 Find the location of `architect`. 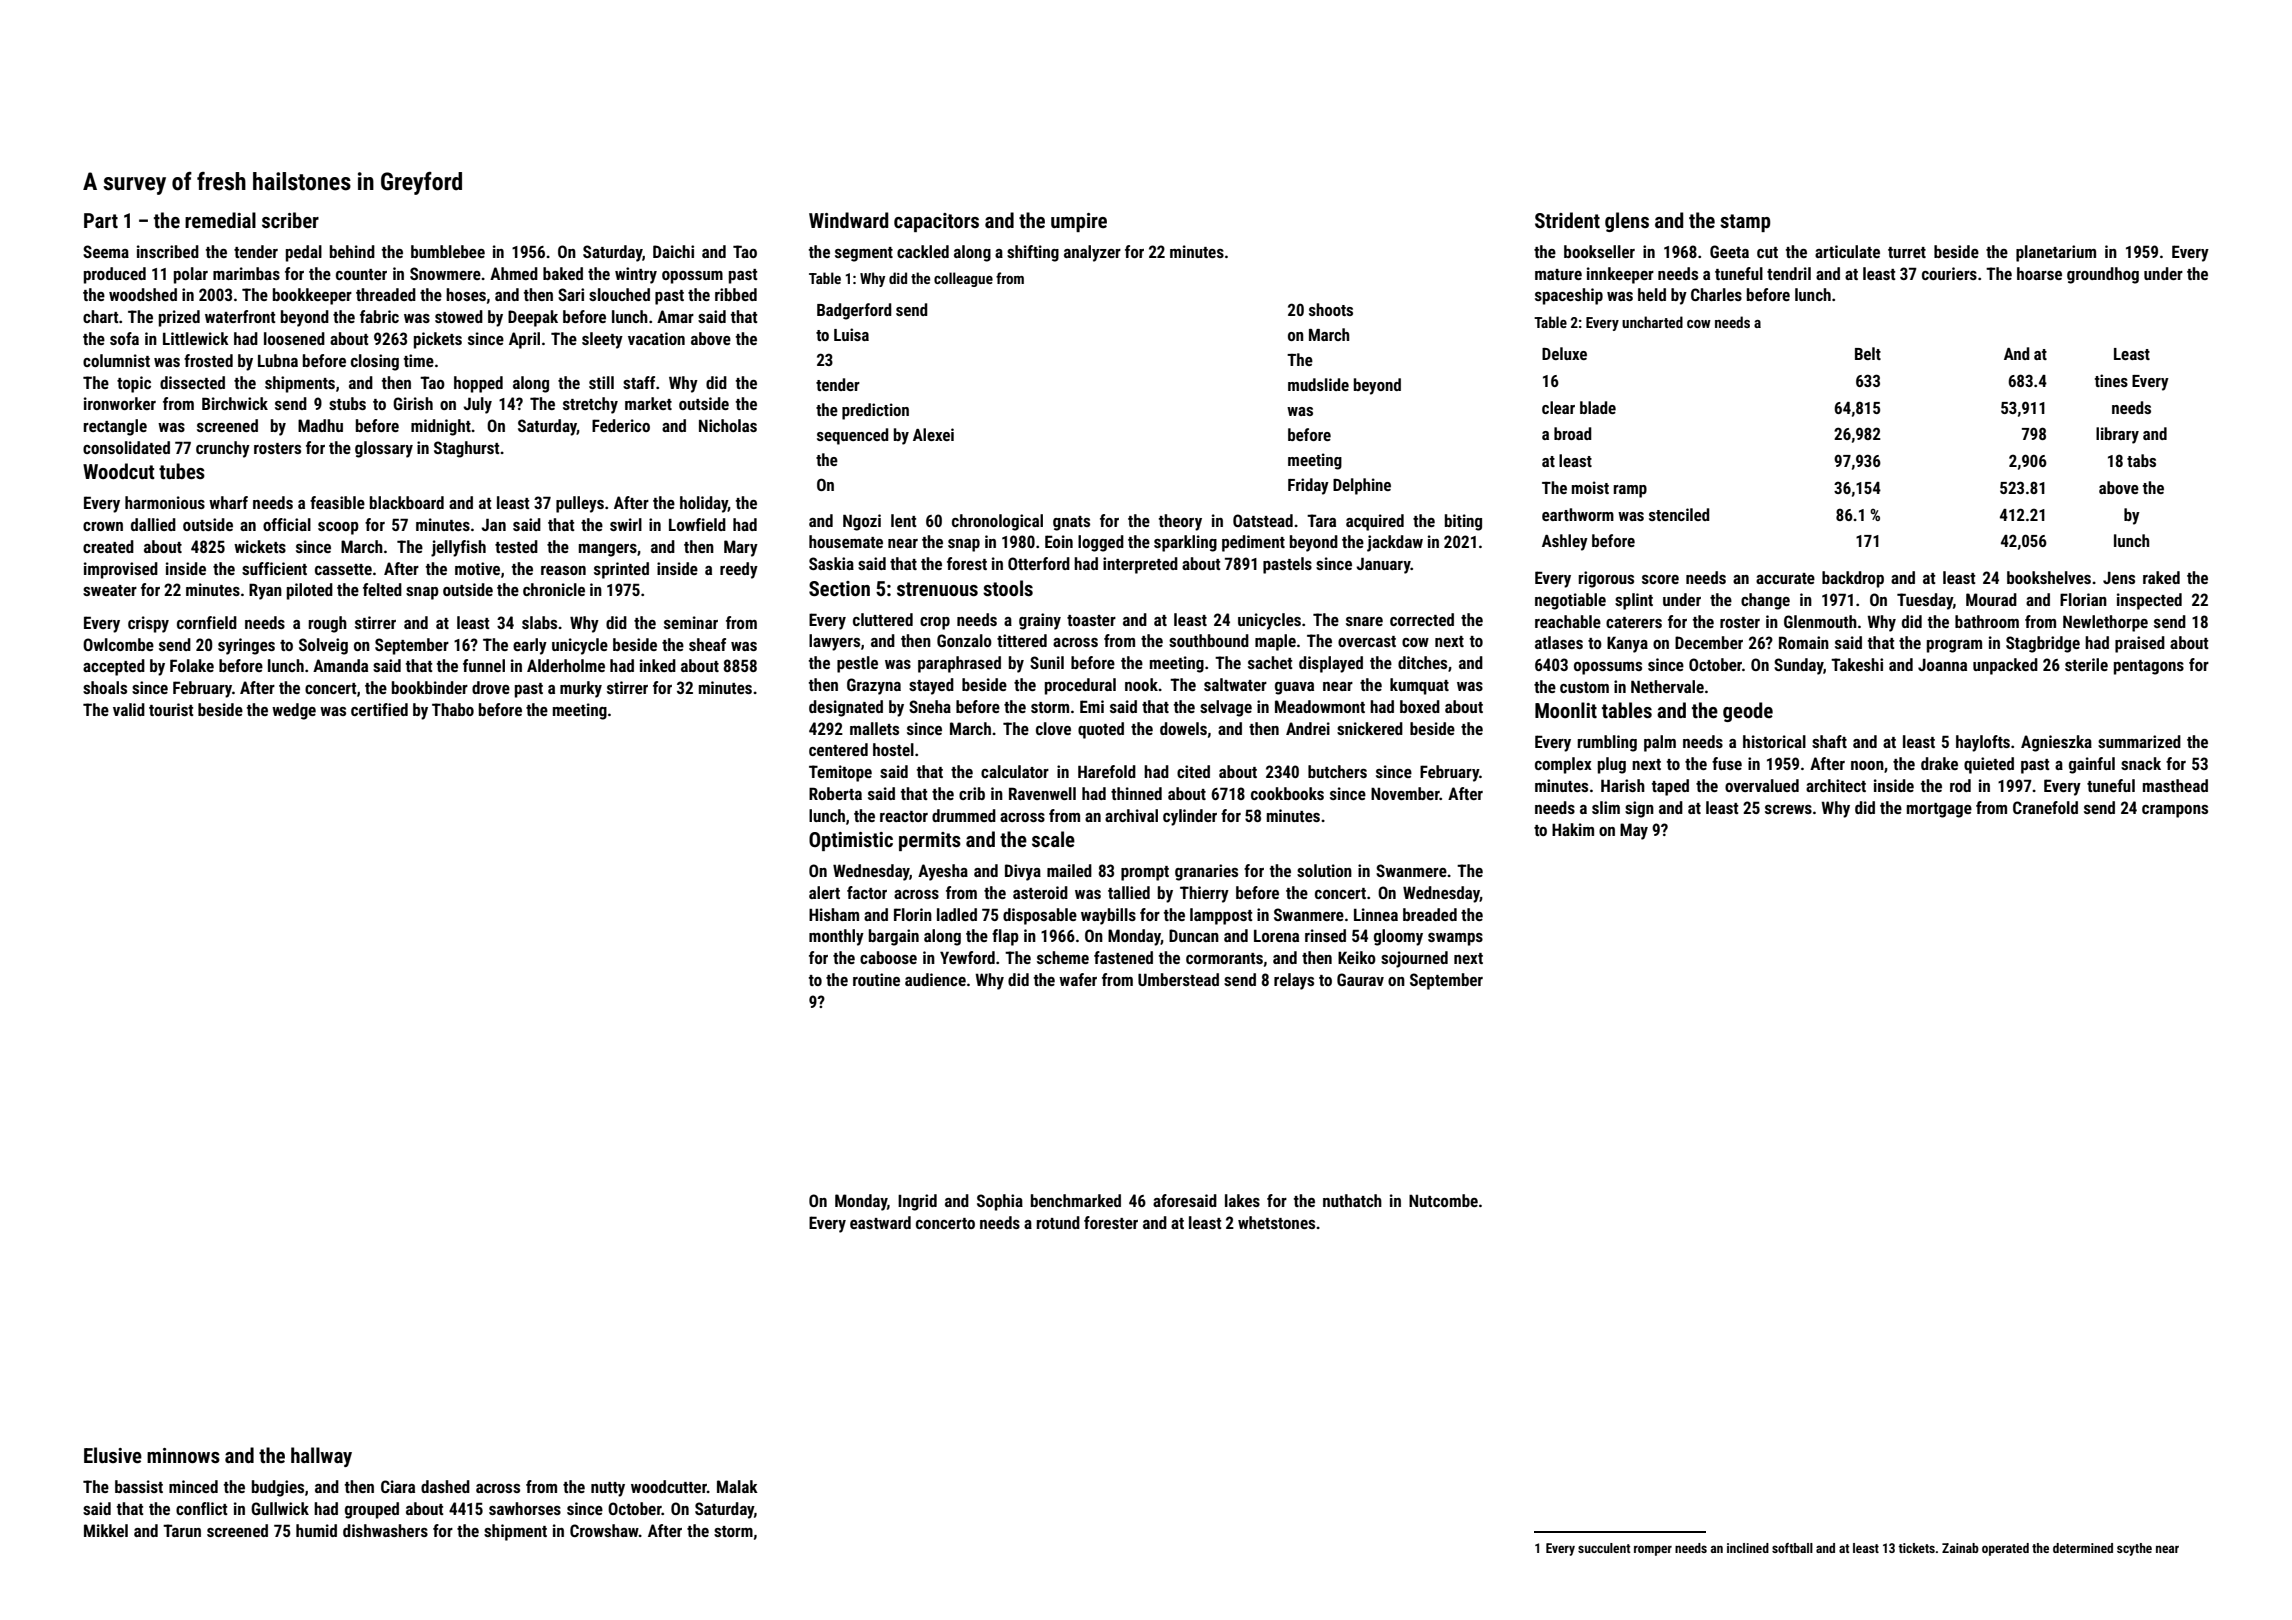

architect is located at coordinates (1836, 785).
